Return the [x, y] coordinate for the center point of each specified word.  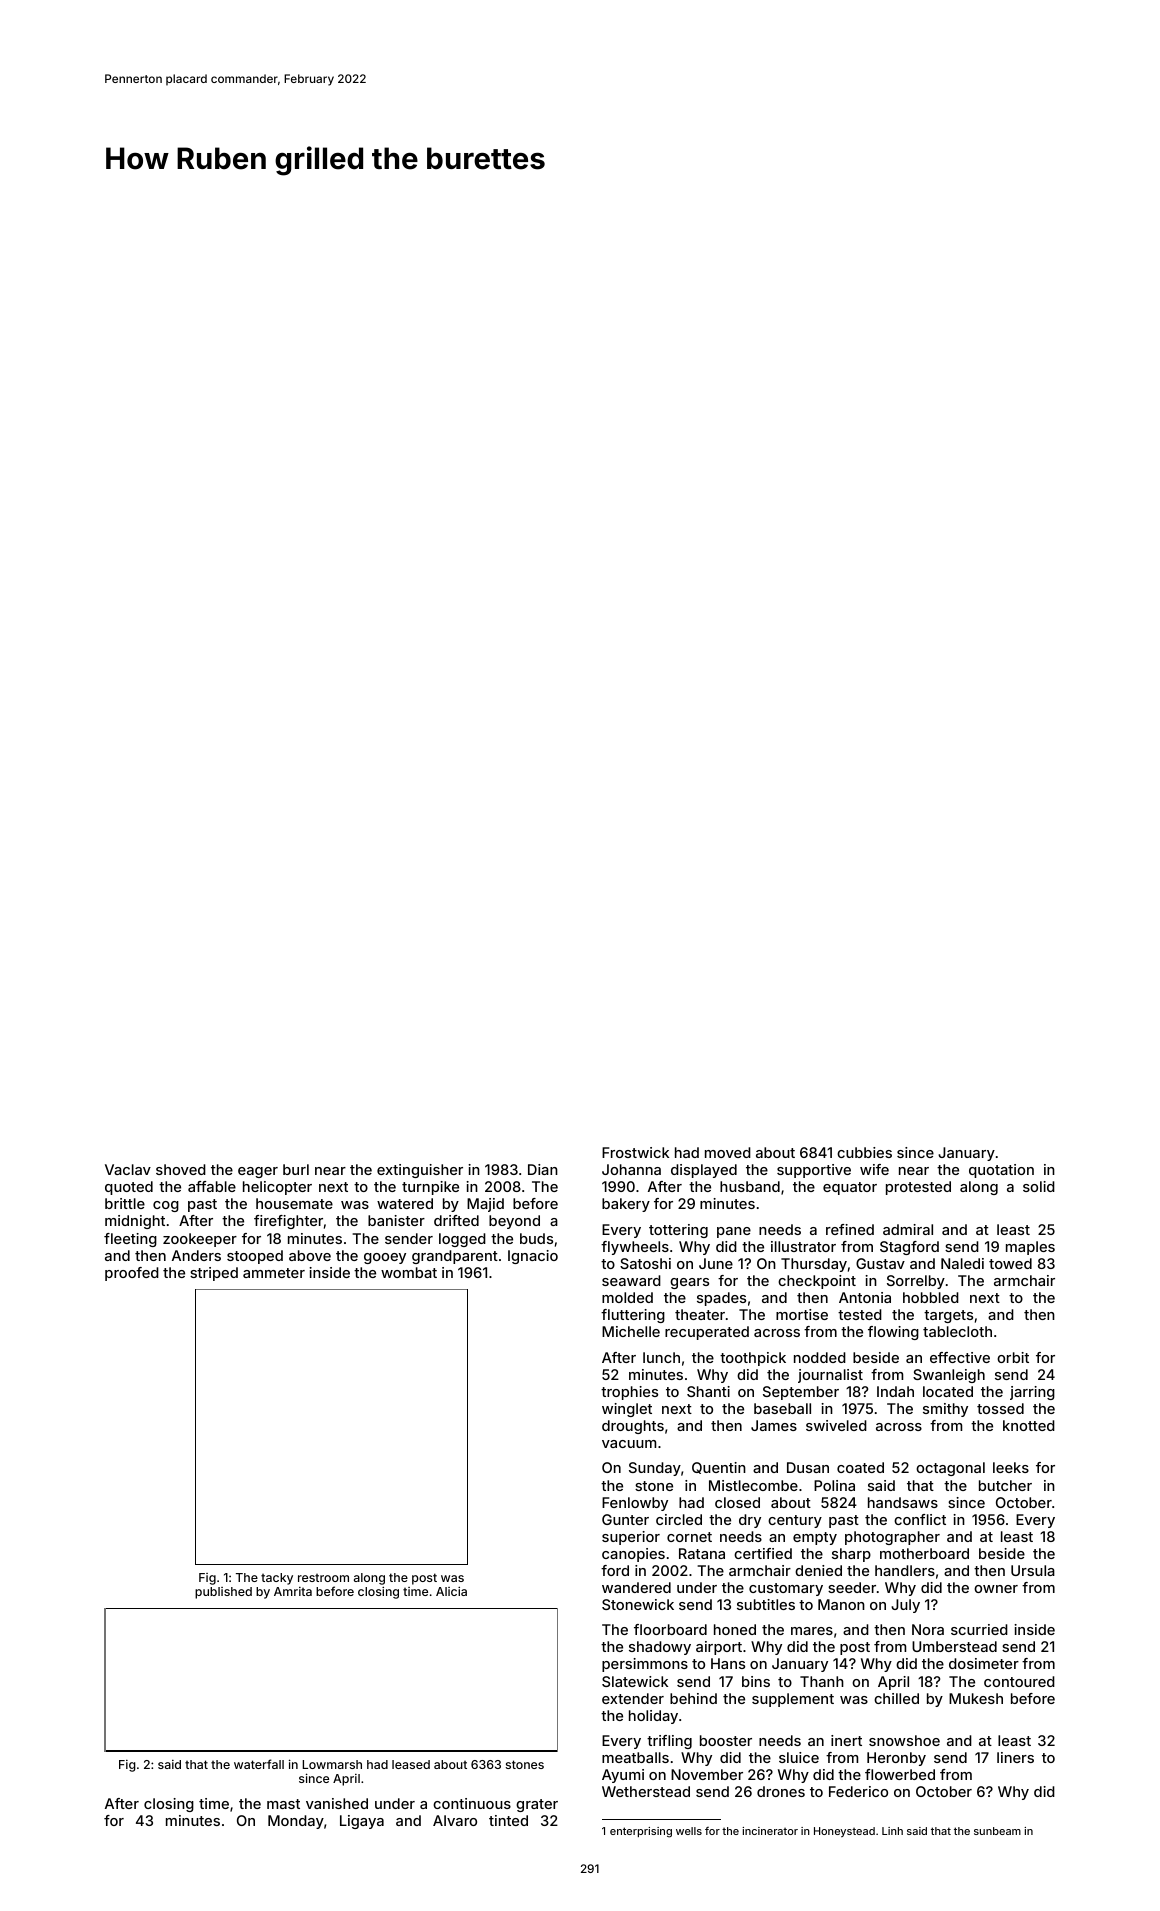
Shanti [708, 1391]
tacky [277, 1579]
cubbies [864, 1152]
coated [860, 1467]
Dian [543, 1169]
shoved [181, 1169]
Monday [296, 1822]
